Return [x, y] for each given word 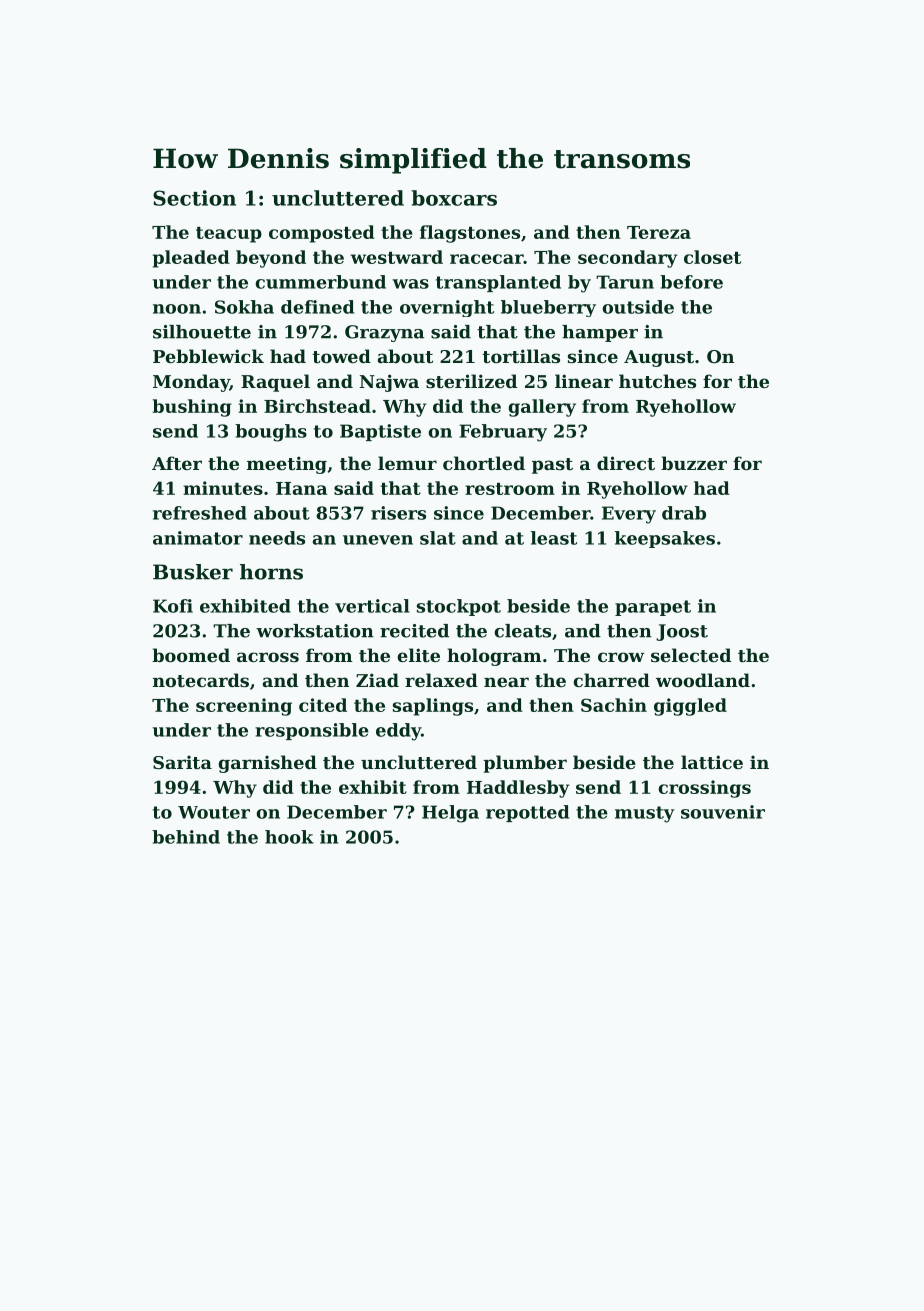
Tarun [625, 282]
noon [177, 309]
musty [645, 814]
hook [289, 837]
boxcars [454, 198]
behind [186, 837]
